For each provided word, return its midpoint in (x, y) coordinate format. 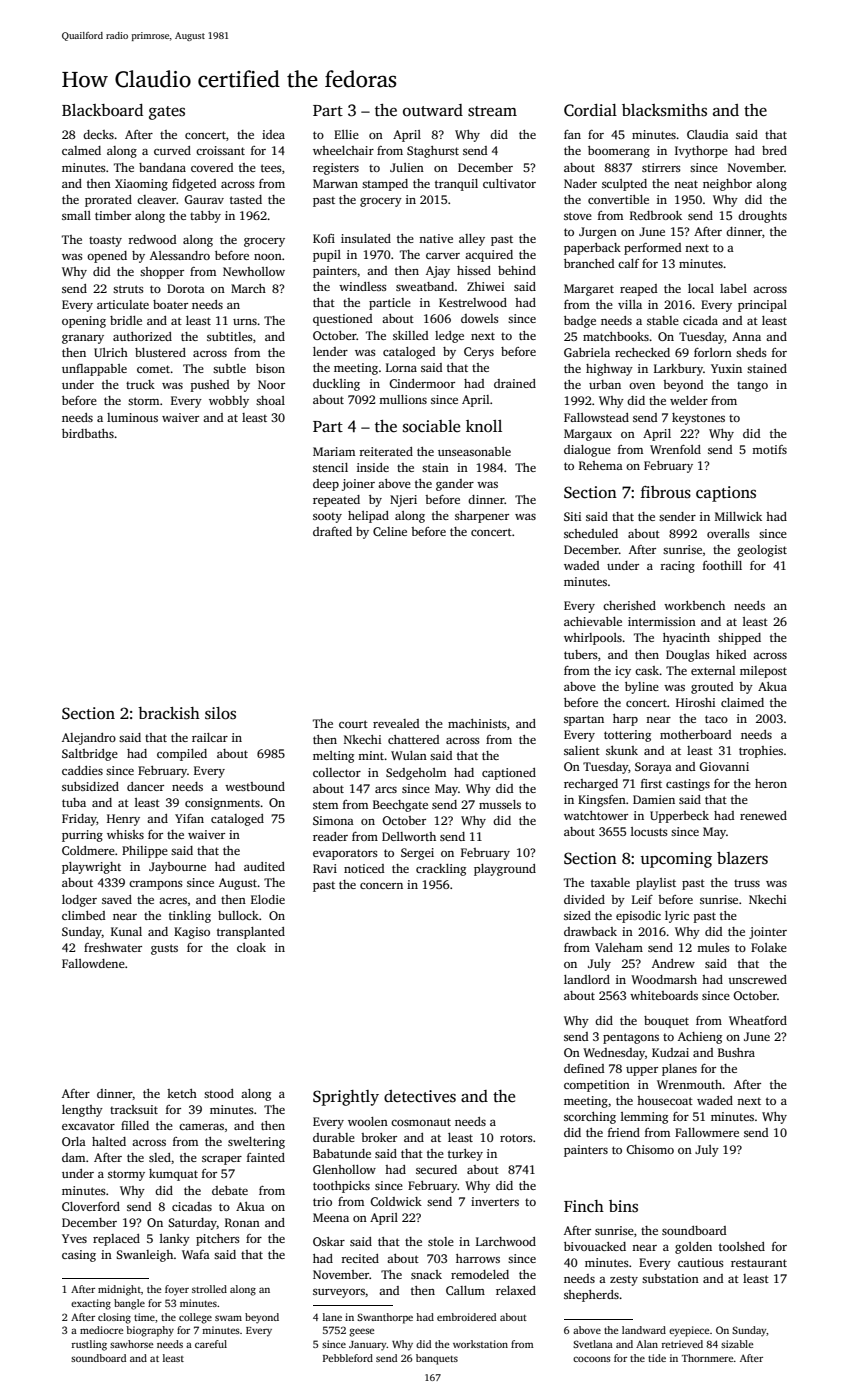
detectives (420, 1096)
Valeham (619, 947)
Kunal (126, 931)
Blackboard (102, 110)
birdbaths (88, 433)
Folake (769, 947)
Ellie (346, 134)
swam (228, 1318)
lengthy (82, 1111)
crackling (441, 870)
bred (774, 150)
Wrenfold (675, 449)
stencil (330, 467)
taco (716, 719)
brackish (169, 713)
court (353, 724)
